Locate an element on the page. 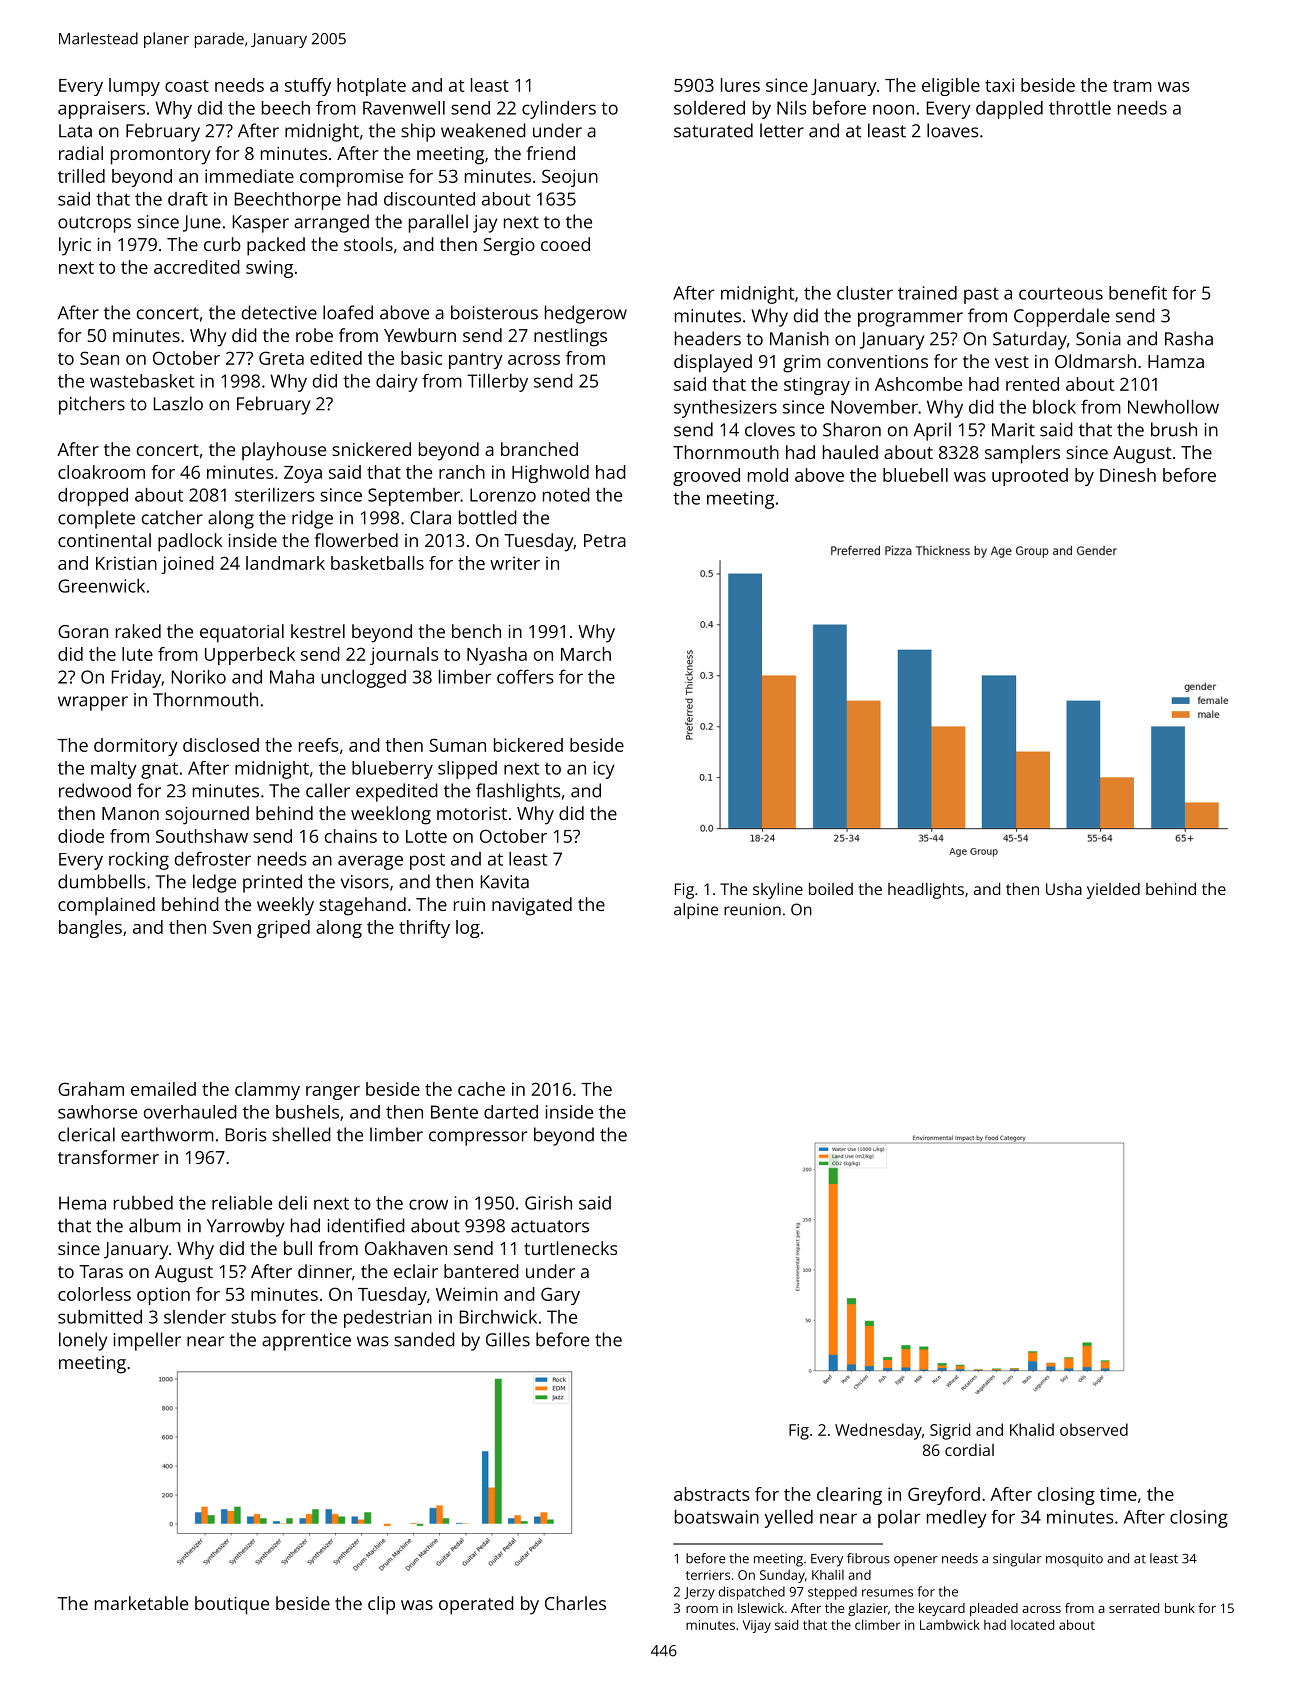 Image resolution: width=1301 pixels, height=1683 pixels. Sven is located at coordinates (232, 927).
